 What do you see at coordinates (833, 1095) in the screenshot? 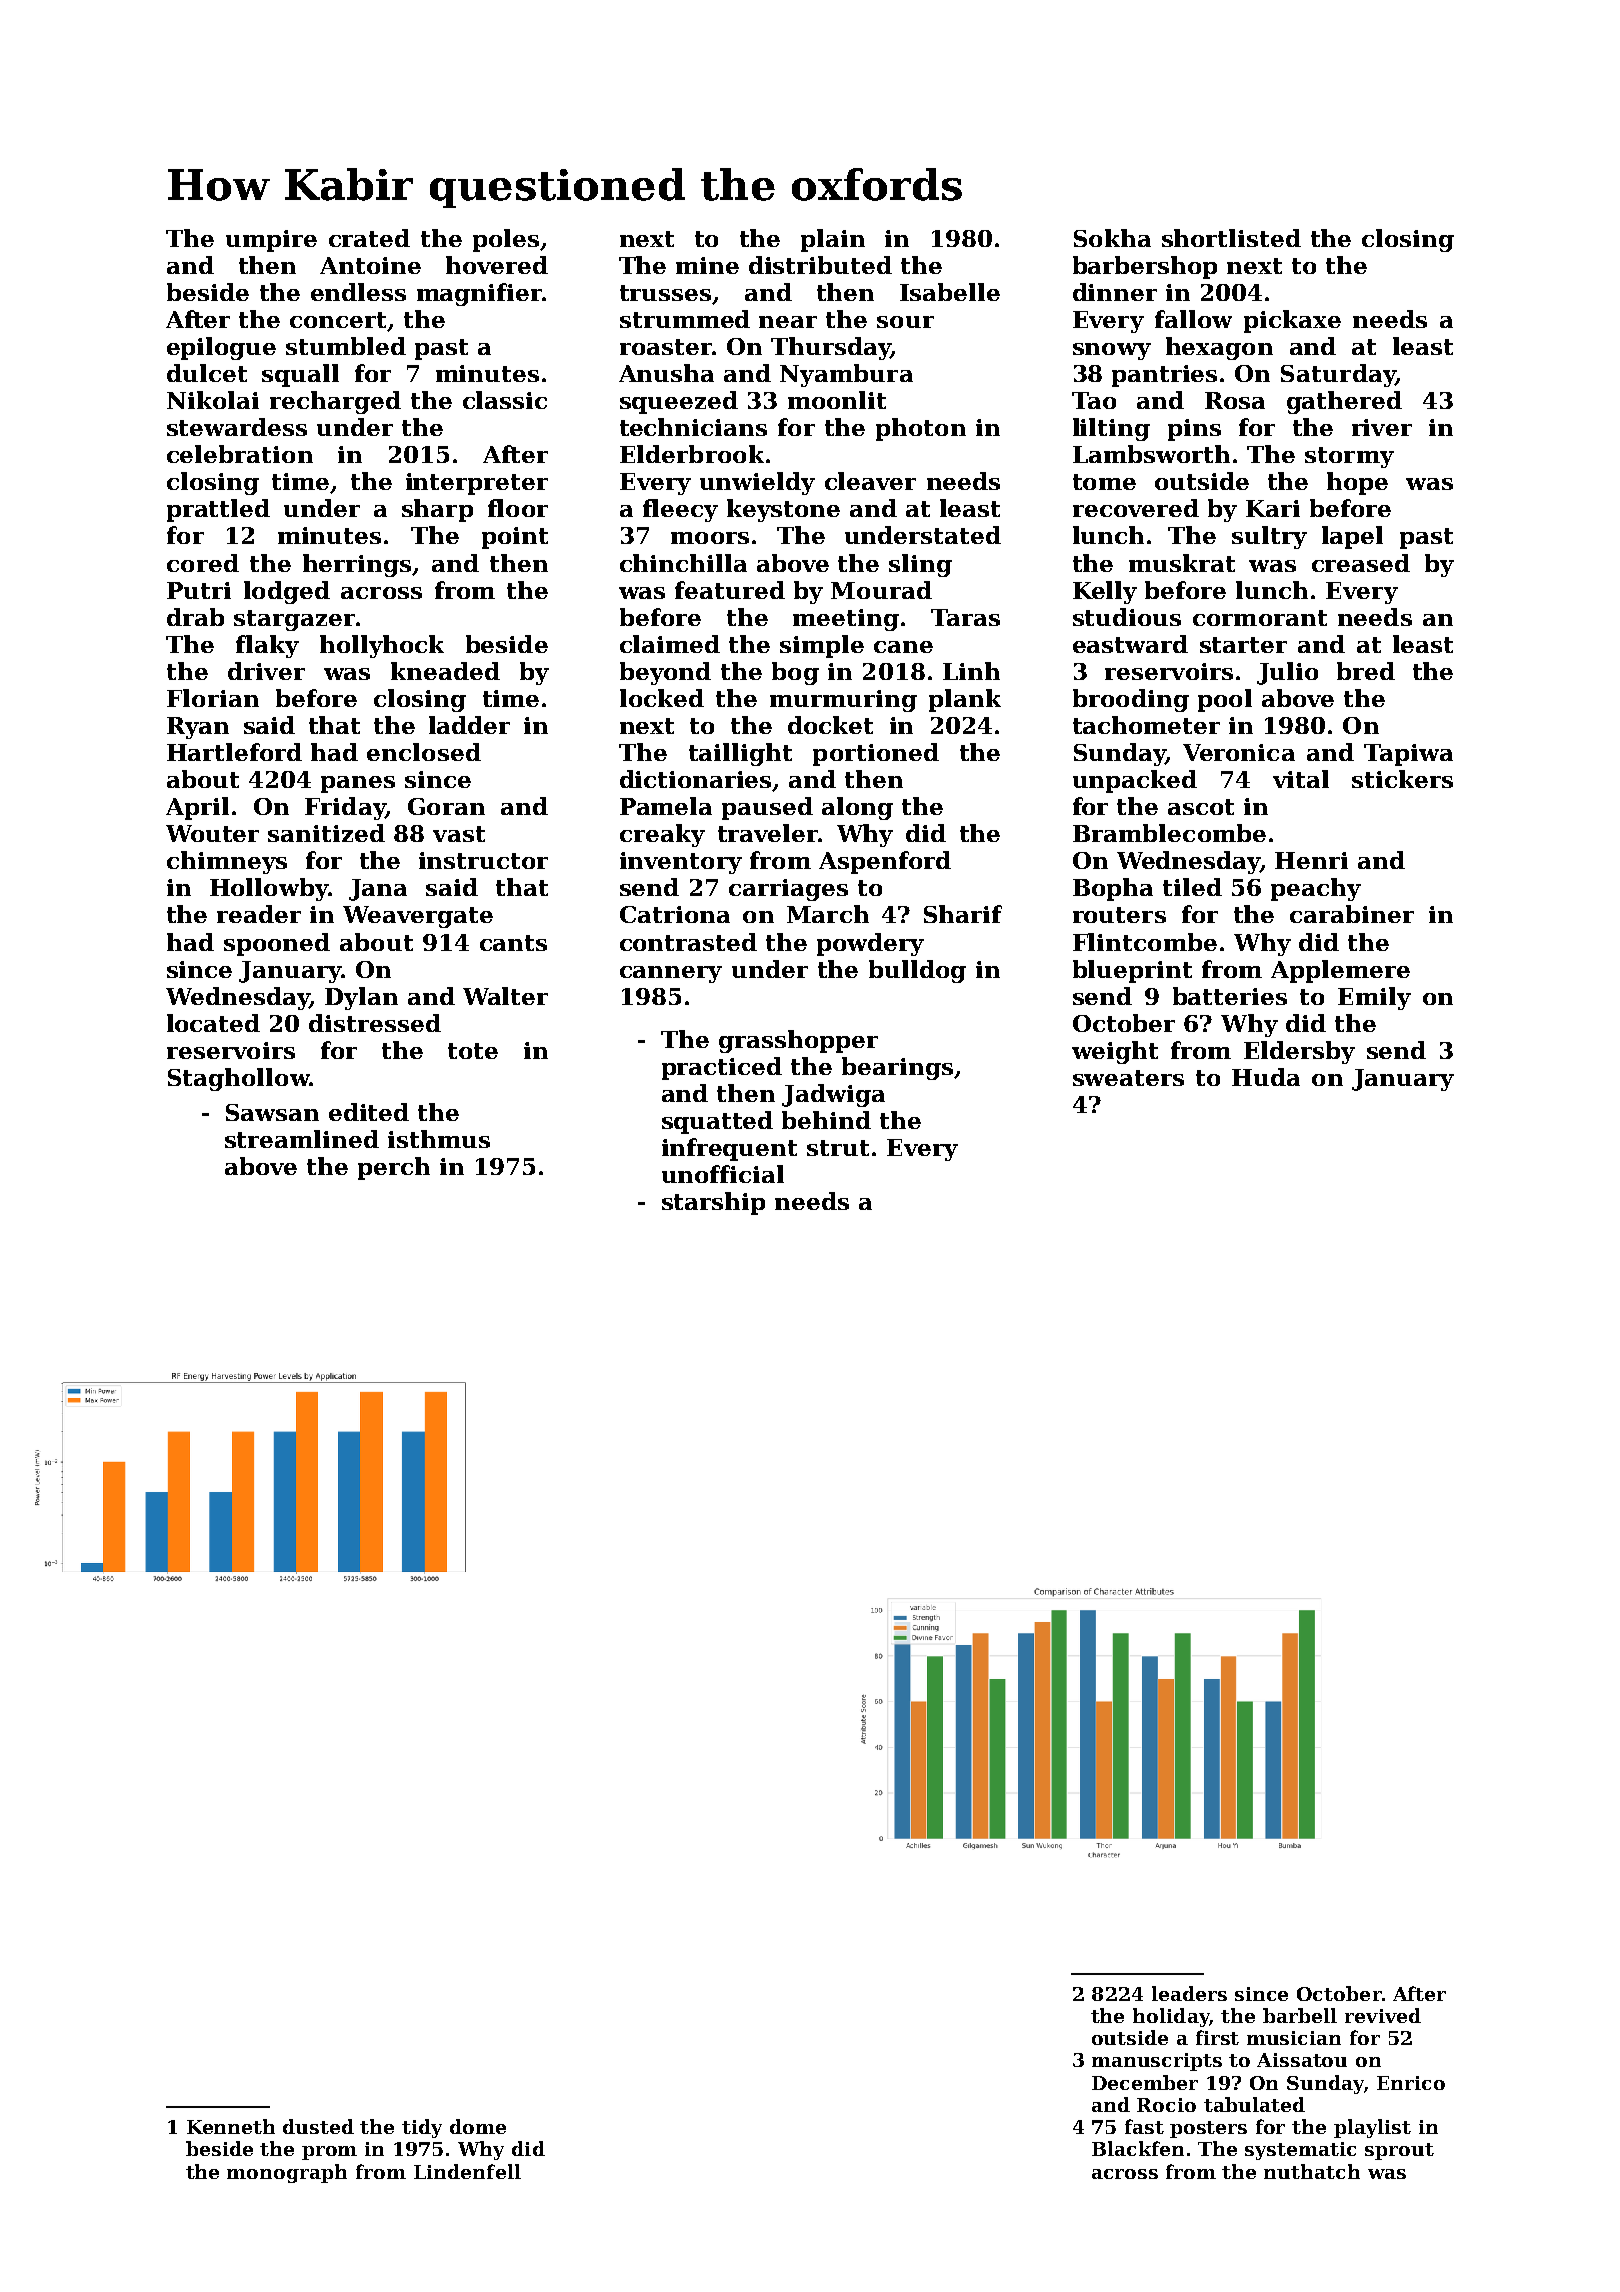
I see `Jadwiga` at bounding box center [833, 1095].
